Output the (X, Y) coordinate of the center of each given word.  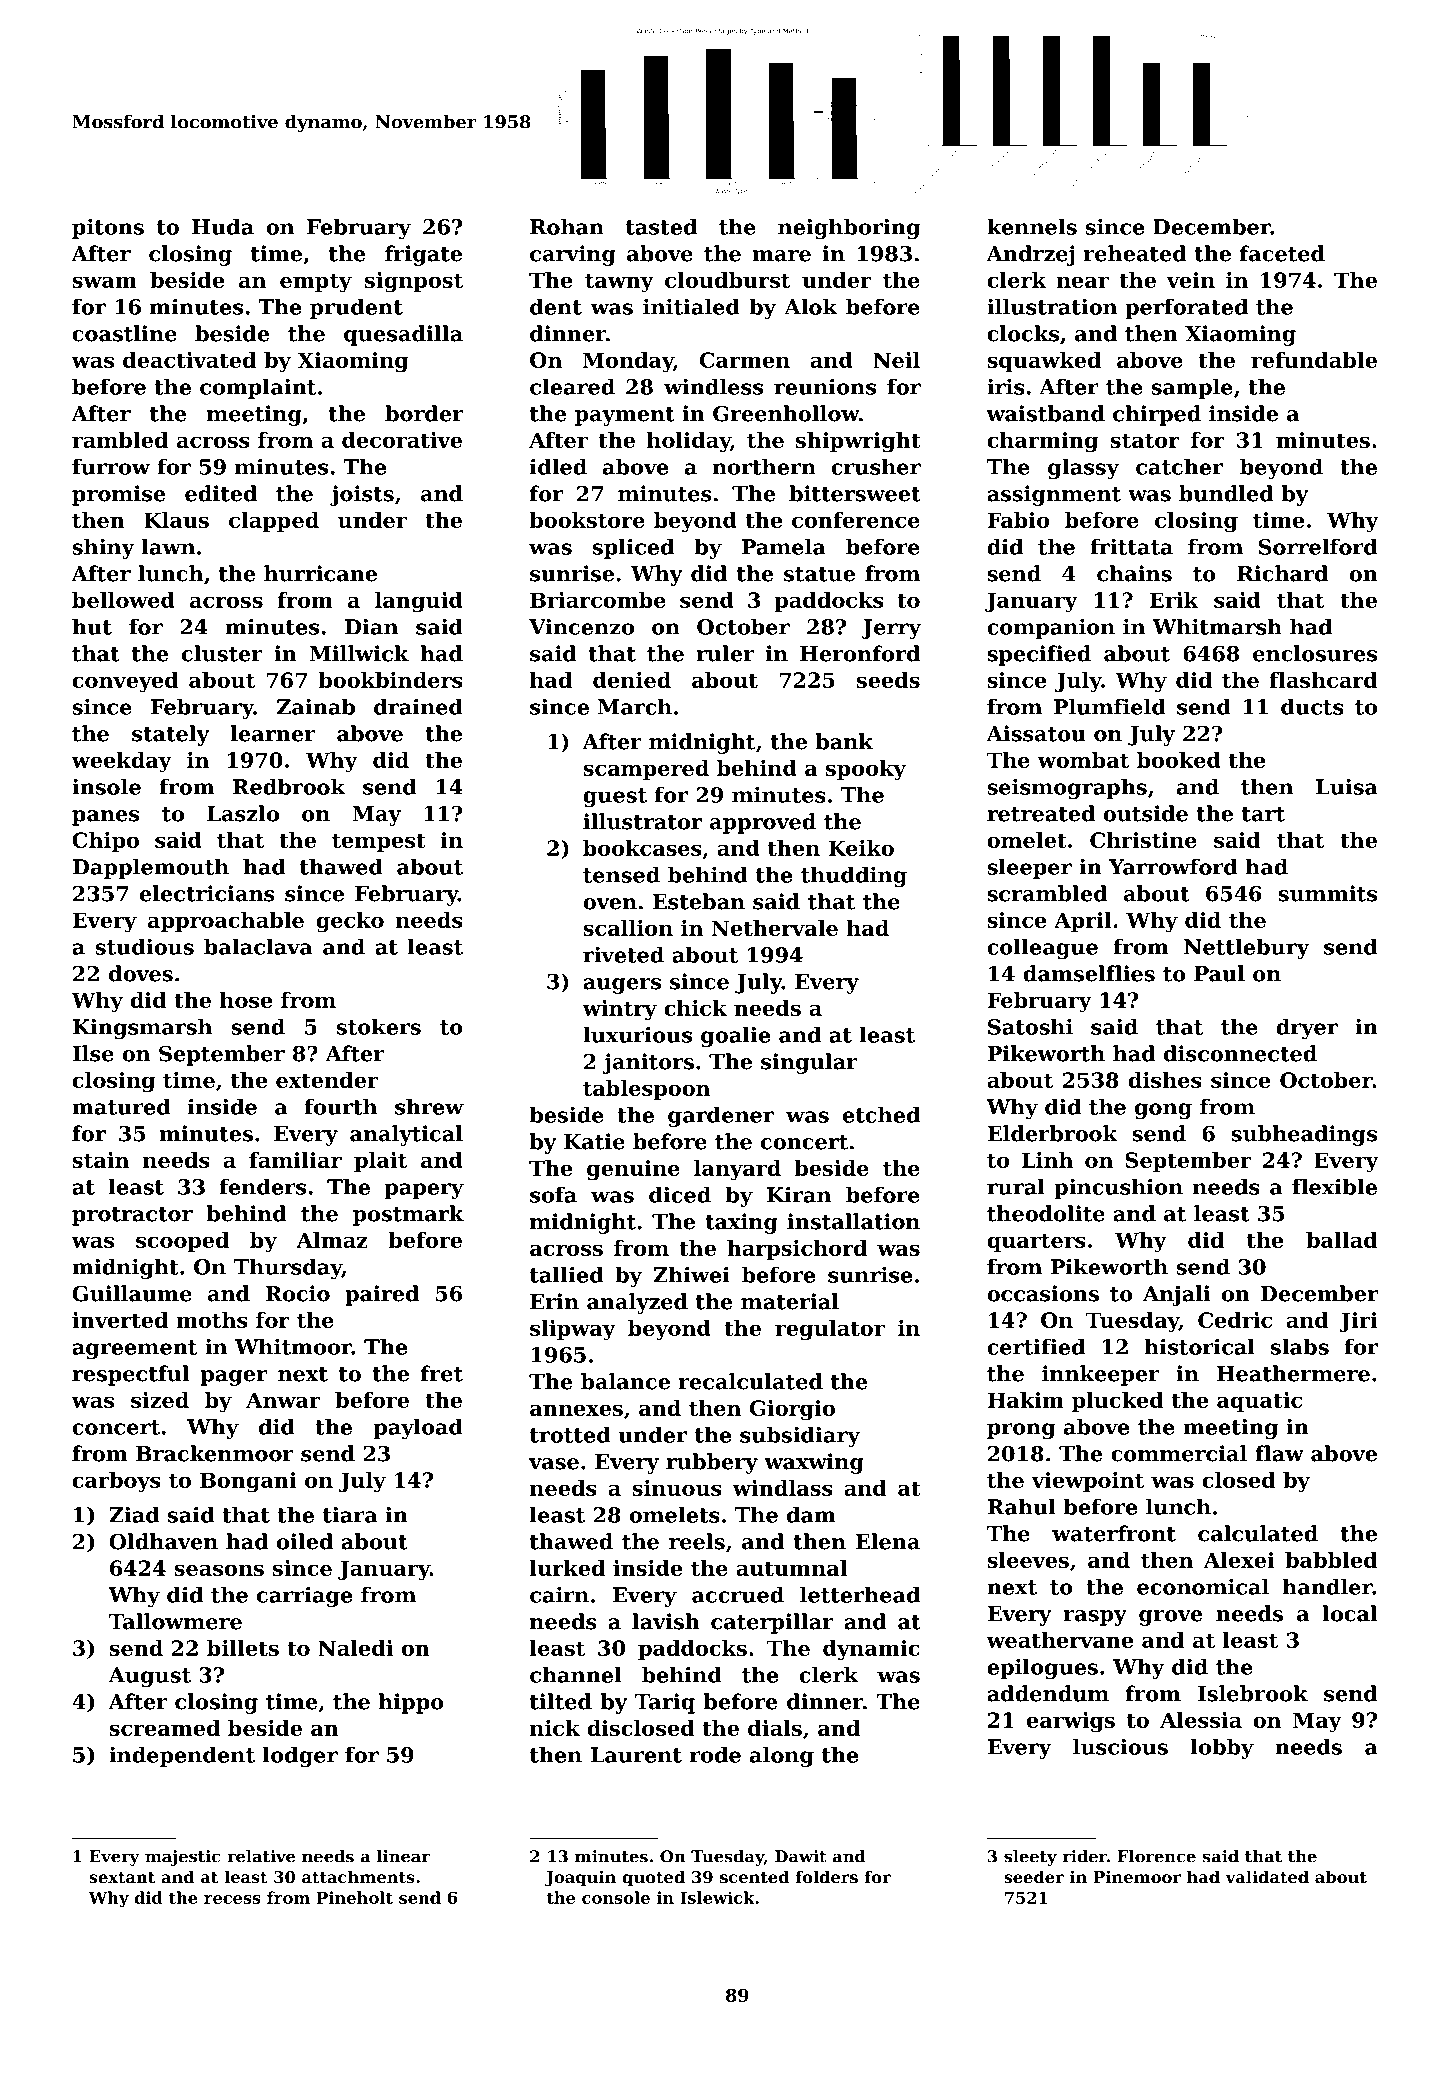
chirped (1157, 415)
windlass (782, 1488)
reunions (825, 386)
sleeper (1029, 868)
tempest (379, 842)
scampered (646, 770)
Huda (223, 226)
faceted (1282, 253)
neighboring (849, 228)
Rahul (1022, 1506)
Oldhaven (163, 1541)
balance (625, 1381)
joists (362, 495)
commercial (1179, 1453)
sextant (122, 1877)
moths (212, 1320)
